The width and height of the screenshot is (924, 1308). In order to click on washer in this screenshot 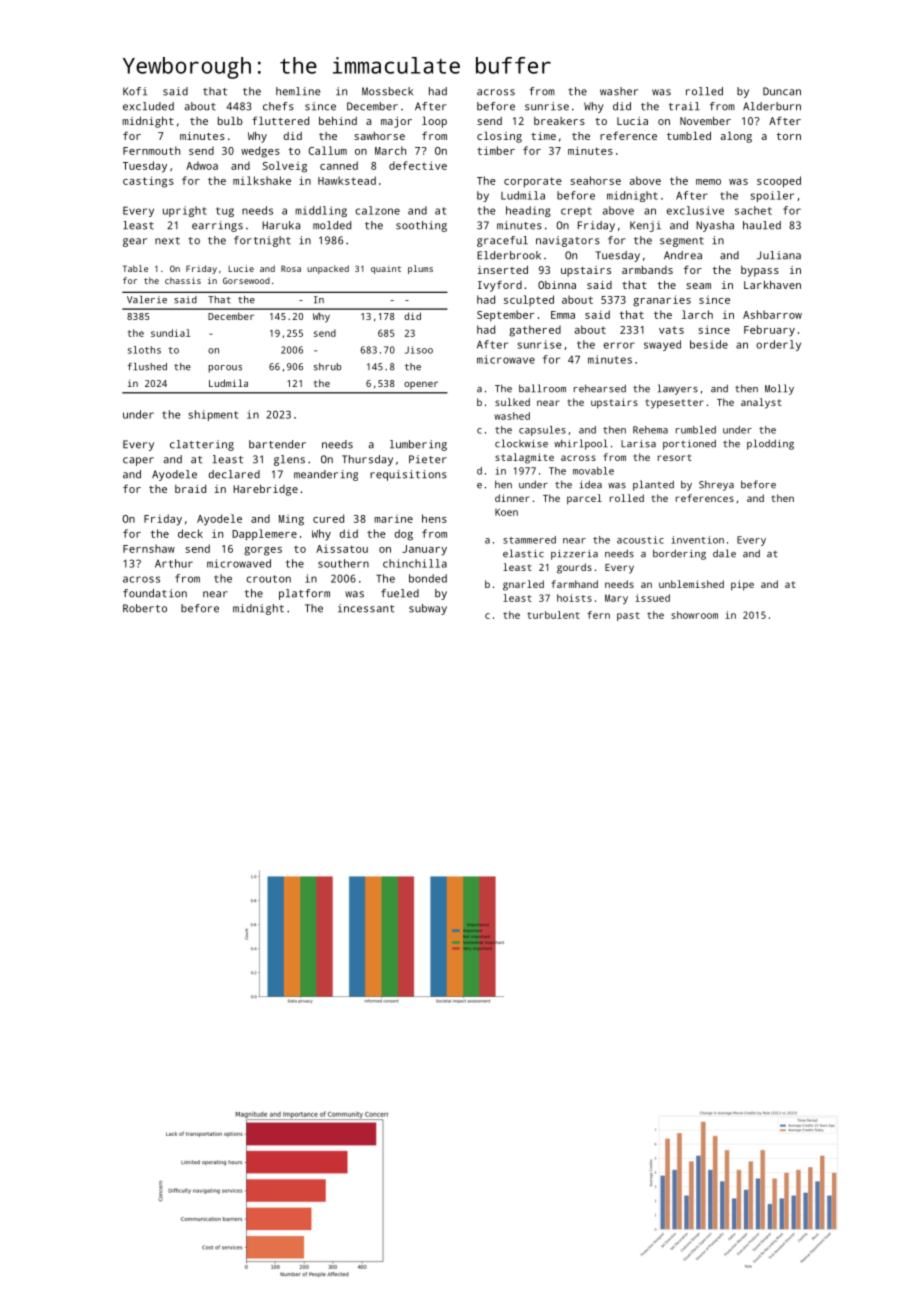, I will do `click(619, 91)`.
